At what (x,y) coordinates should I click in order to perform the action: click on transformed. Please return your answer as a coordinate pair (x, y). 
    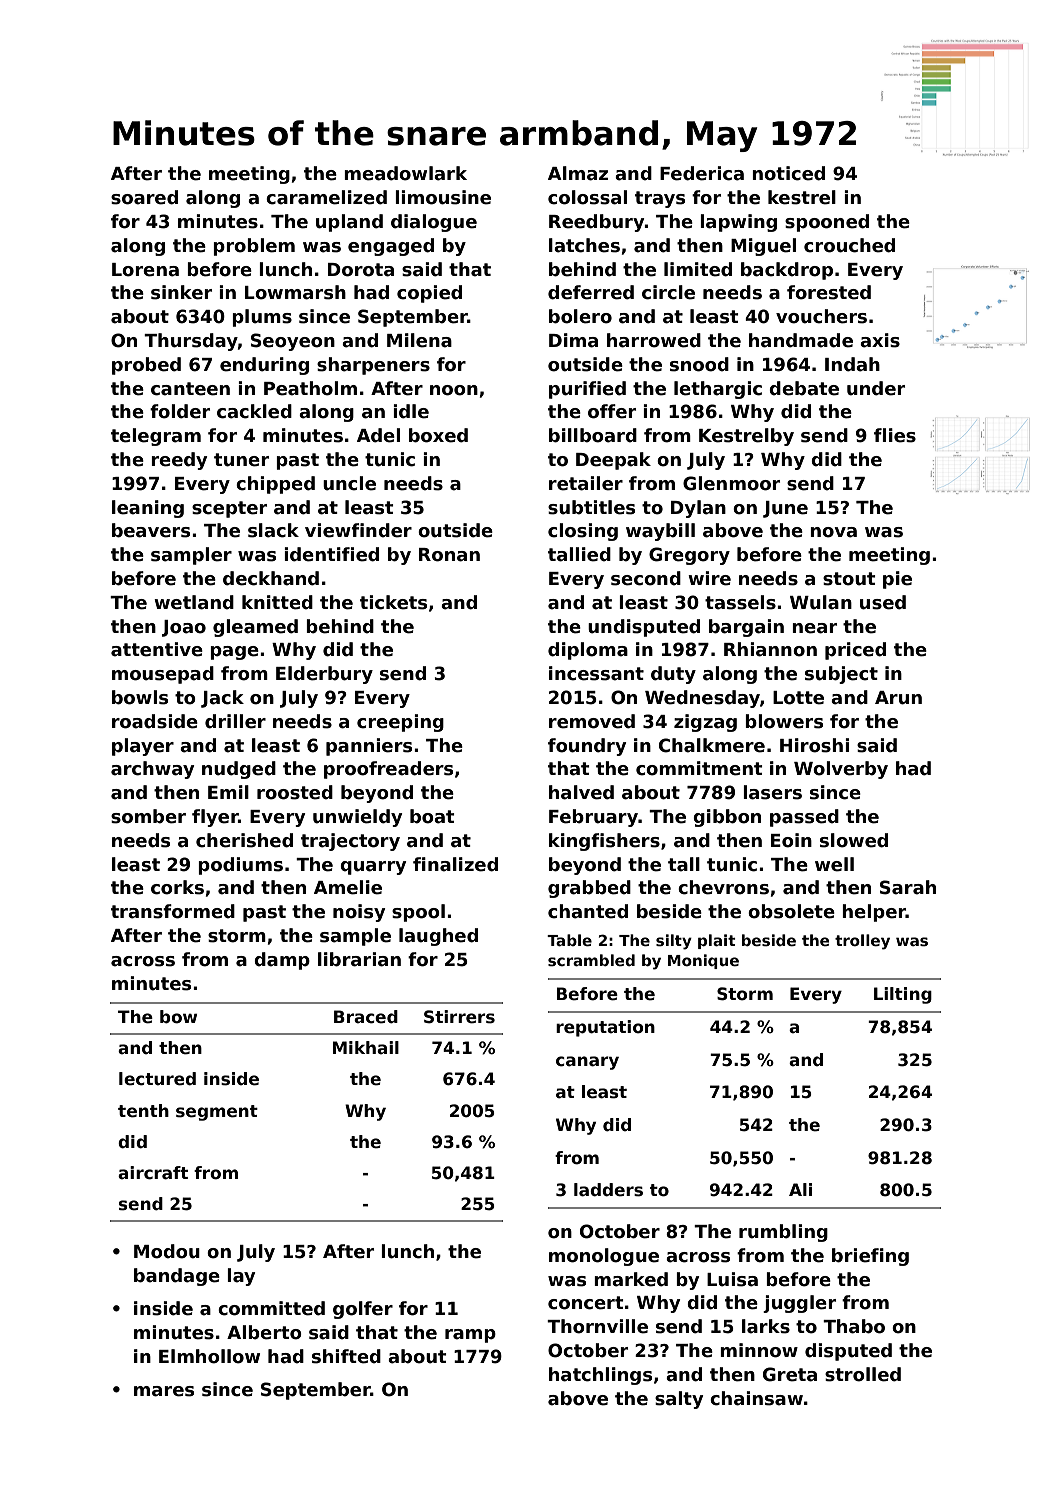
    Looking at the image, I should click on (173, 911).
